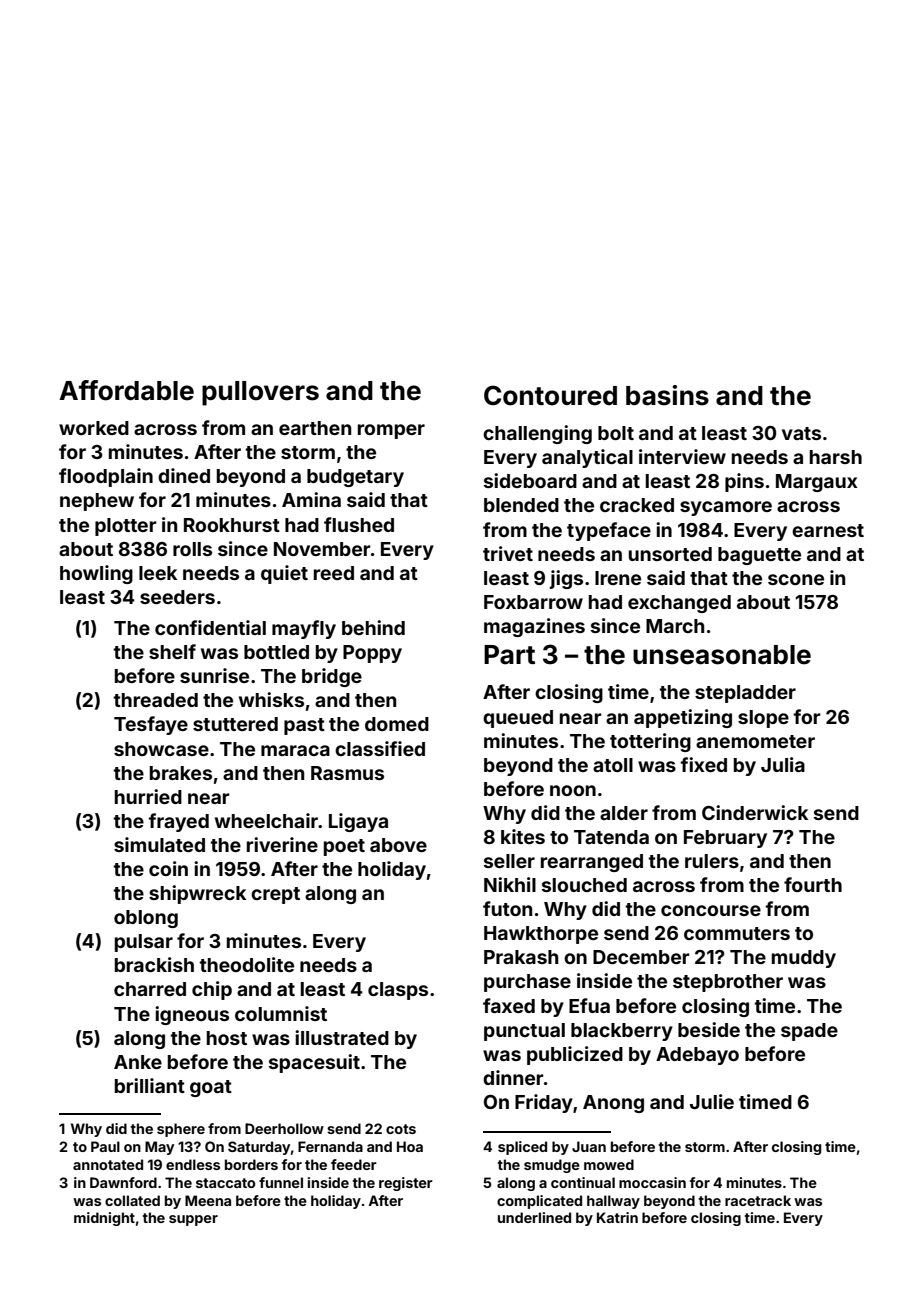 The width and height of the page is (924, 1311). I want to click on budgetary, so click(355, 478).
